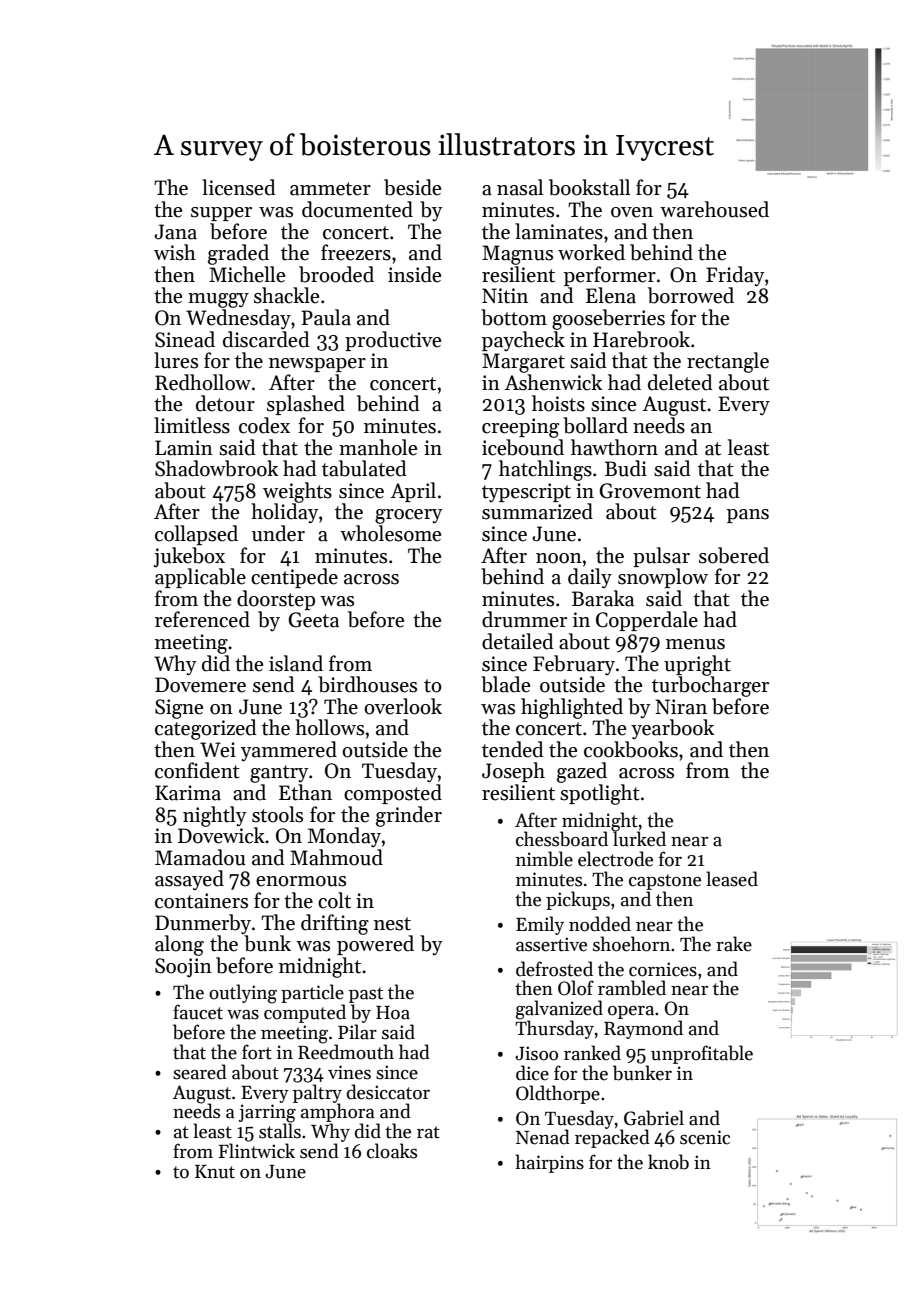 Image resolution: width=924 pixels, height=1311 pixels. What do you see at coordinates (414, 274) in the screenshot?
I see `inside` at bounding box center [414, 274].
